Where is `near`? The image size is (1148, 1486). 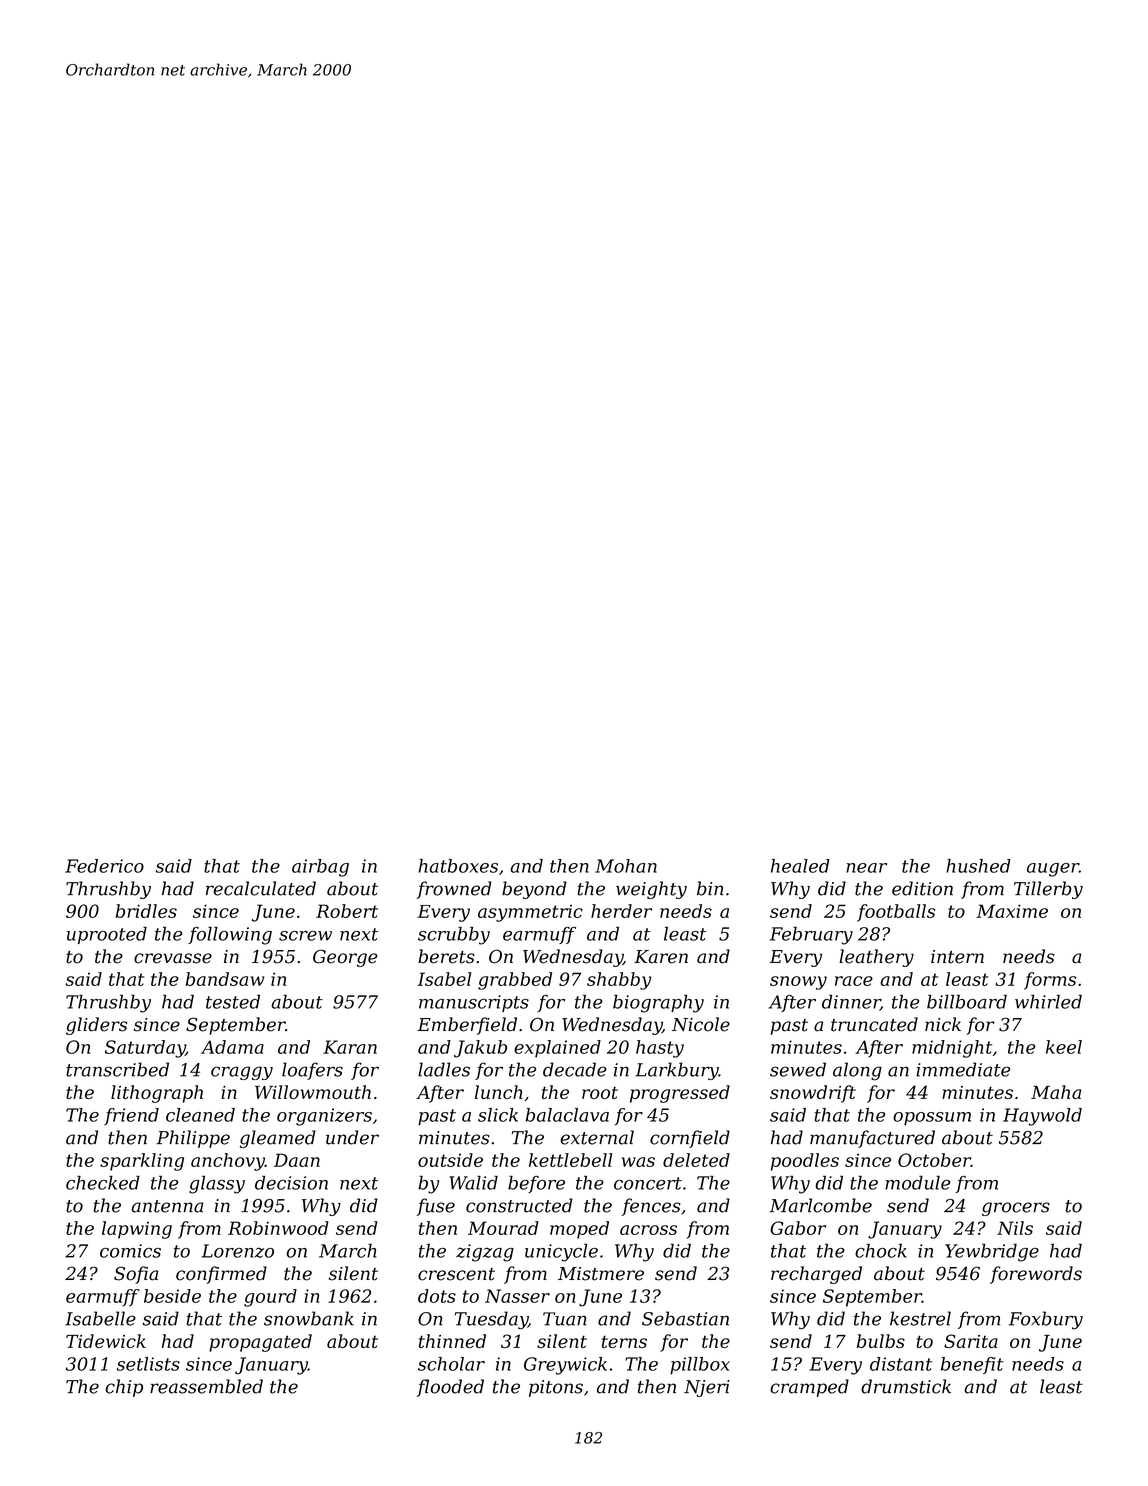
near is located at coordinates (866, 868).
